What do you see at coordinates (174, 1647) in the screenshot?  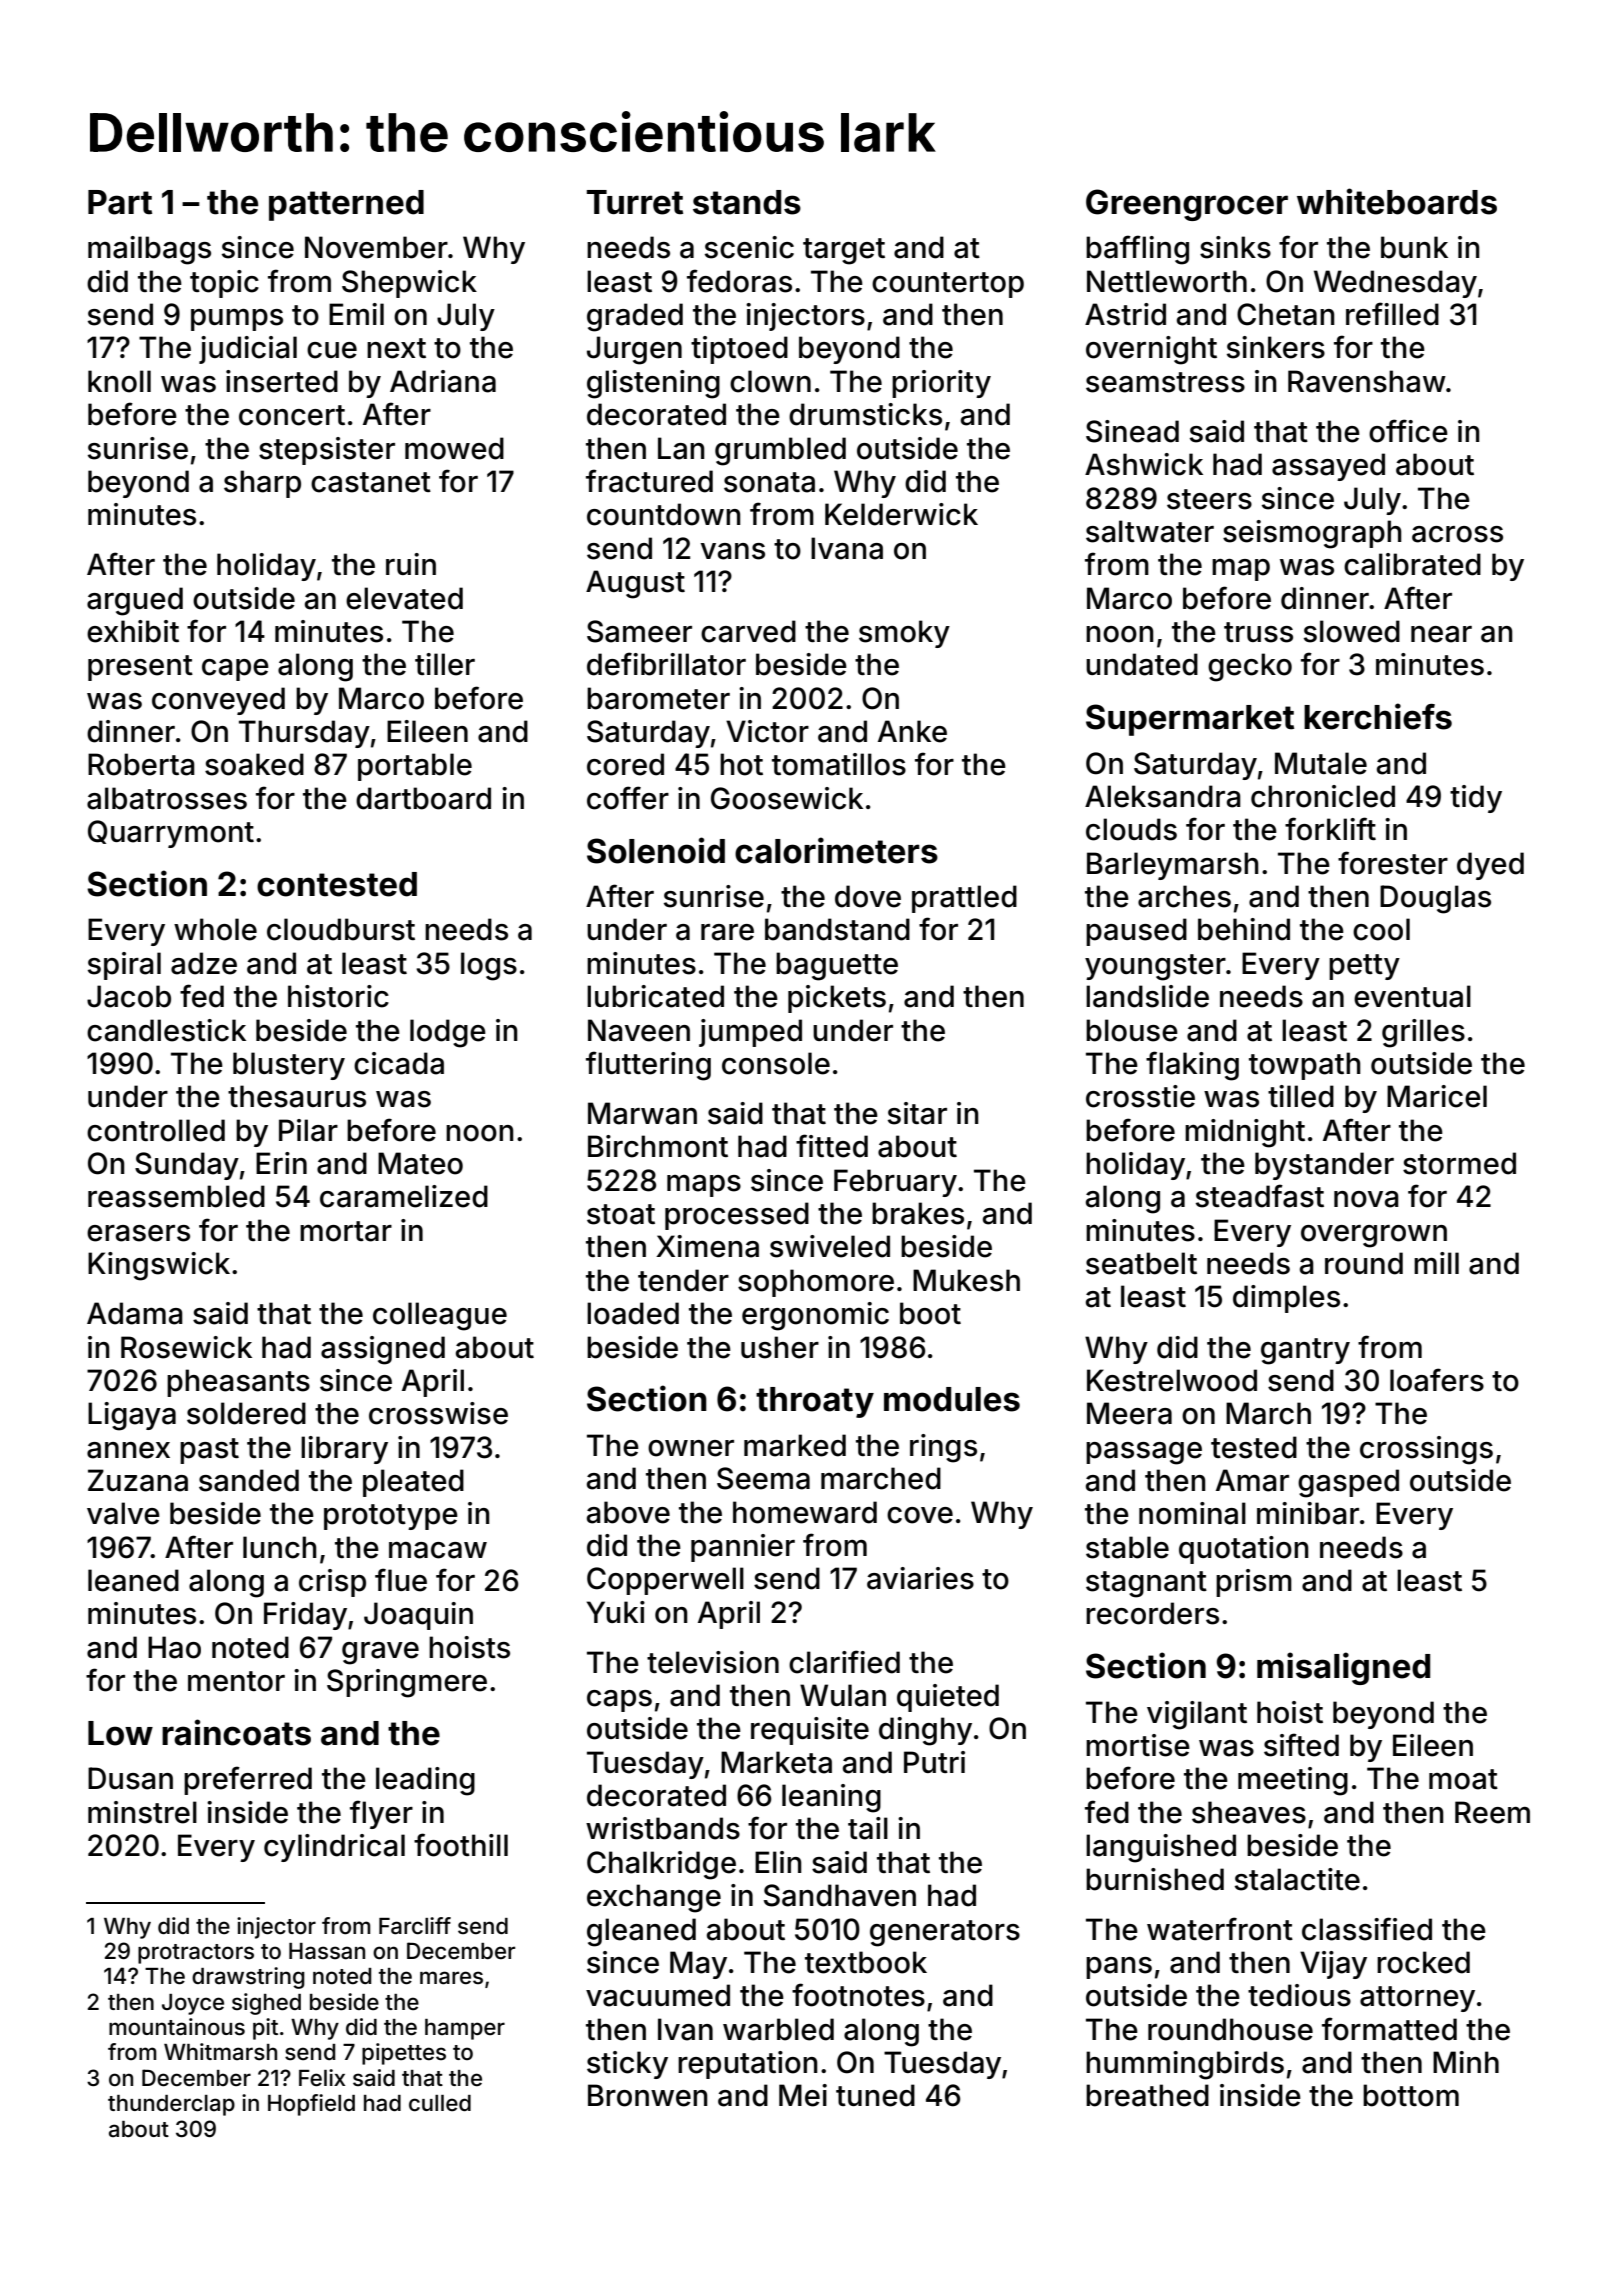 I see `Hao` at bounding box center [174, 1647].
